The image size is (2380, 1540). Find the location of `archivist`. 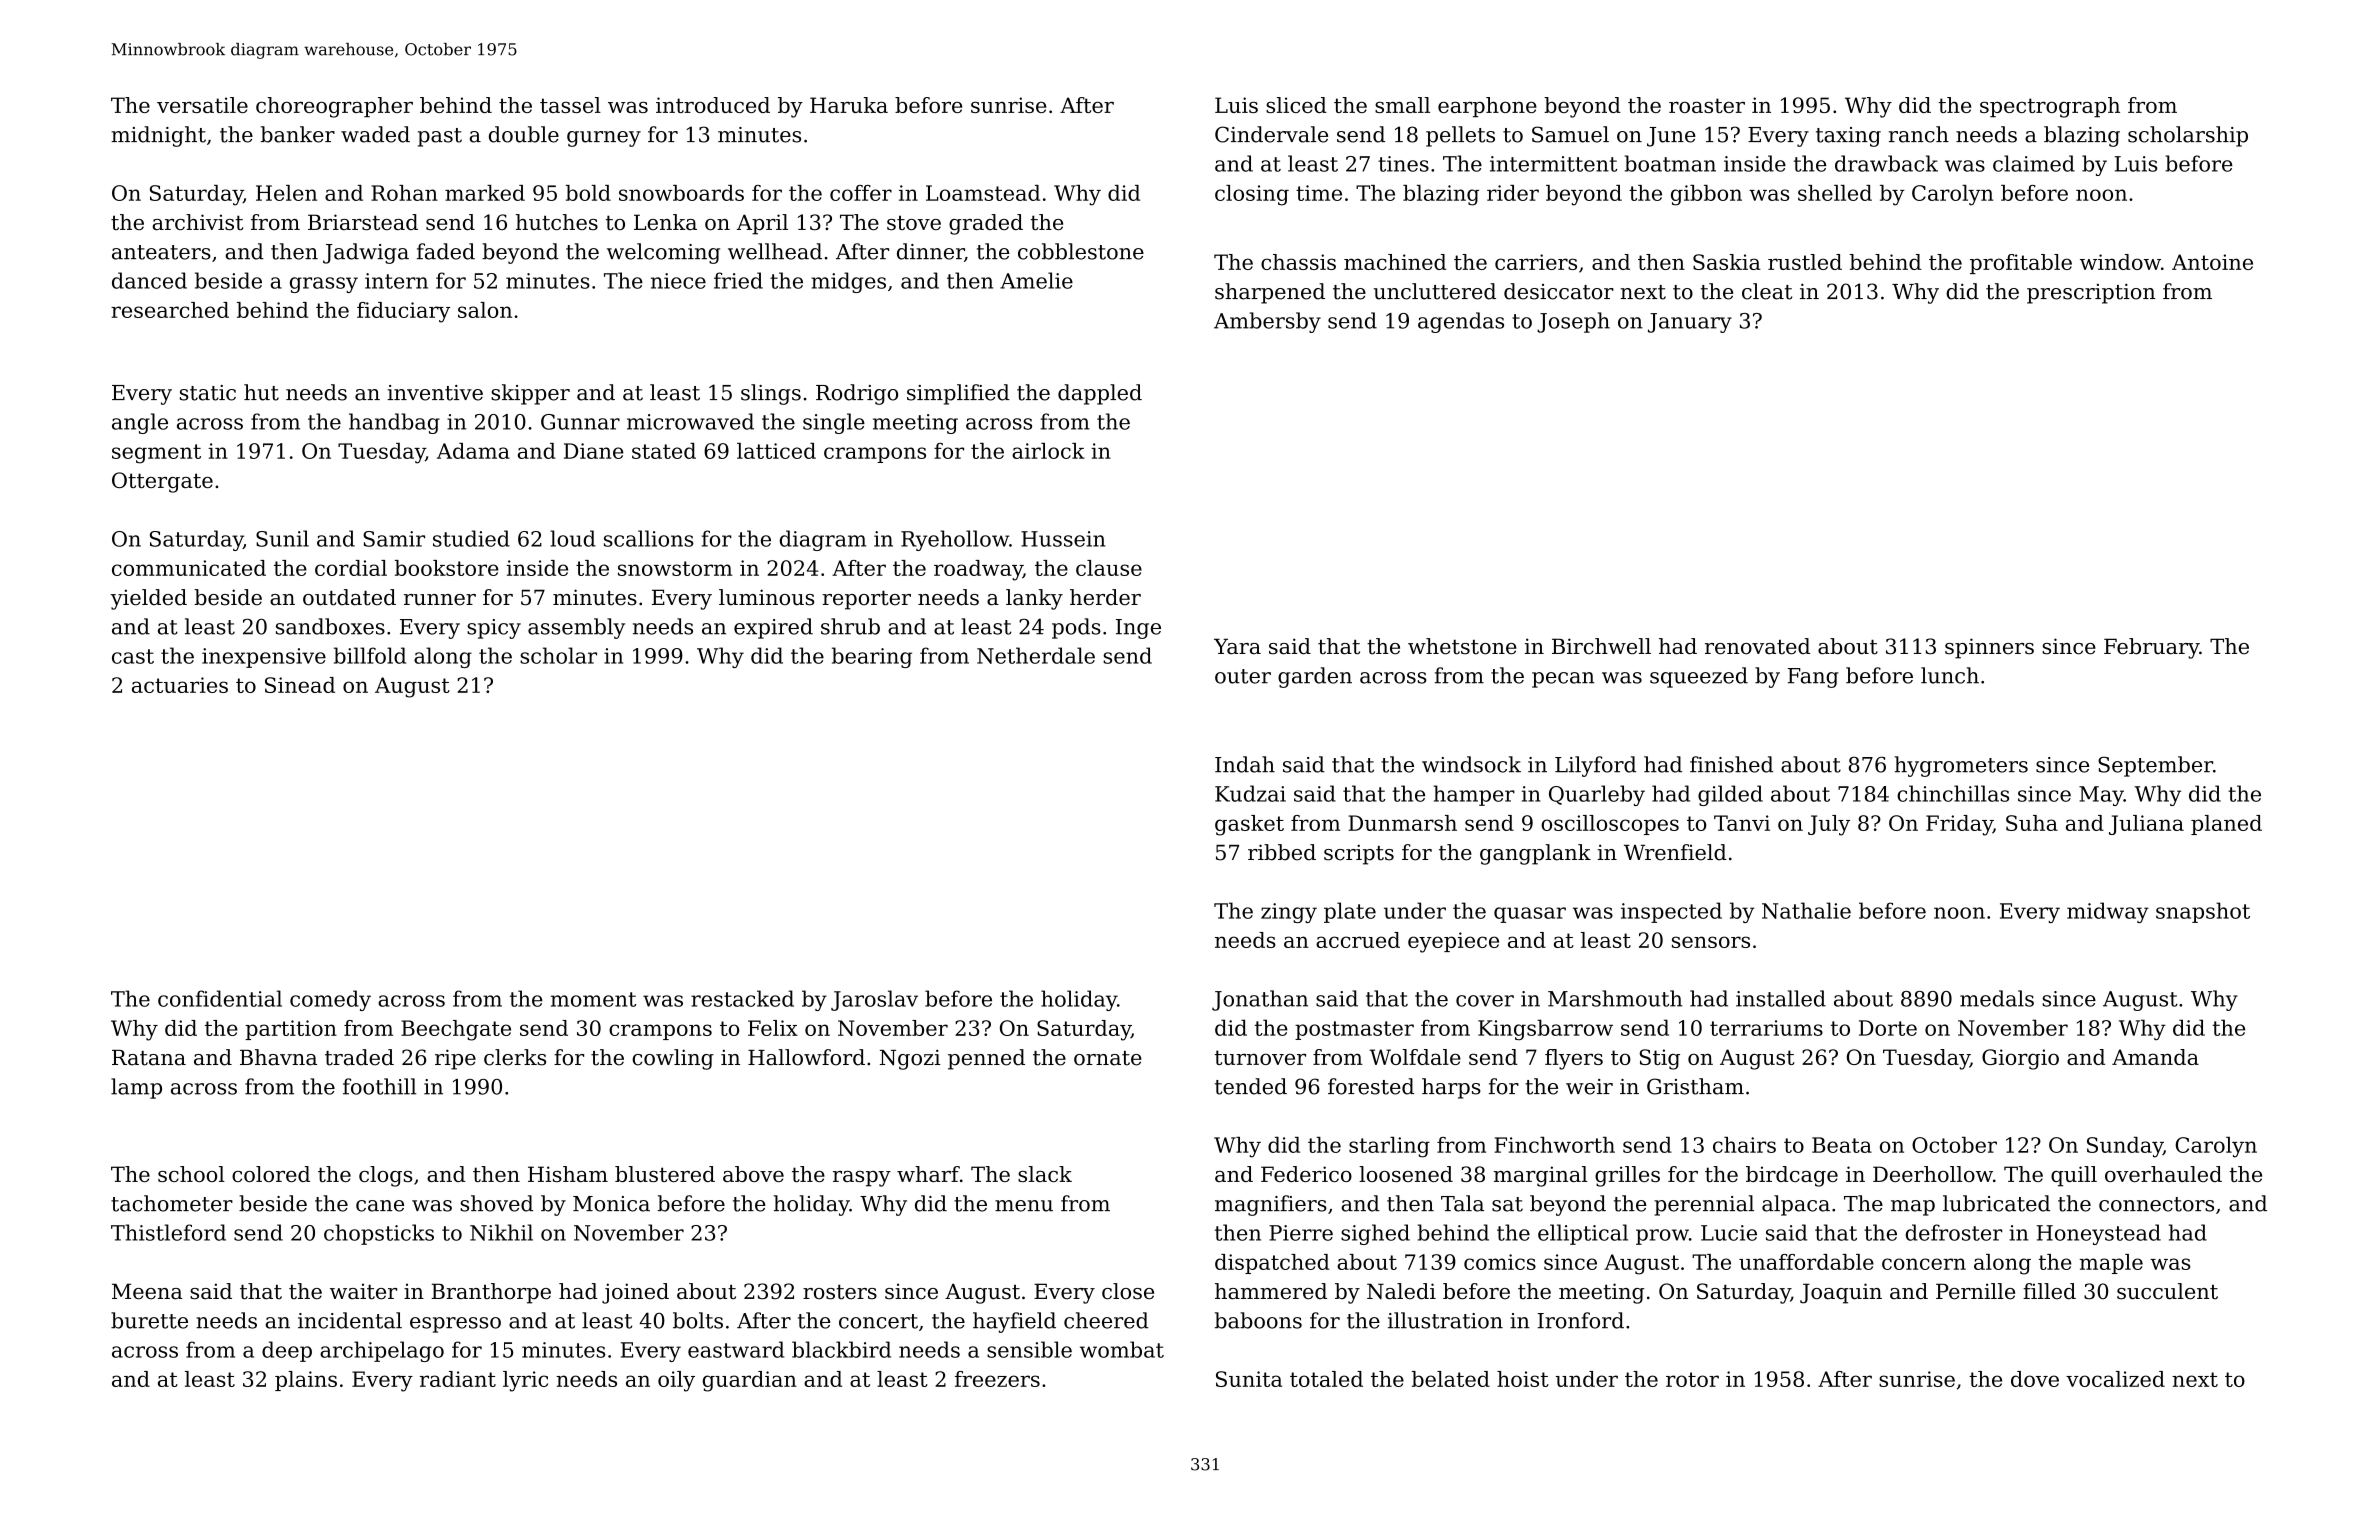

archivist is located at coordinates (197, 222).
